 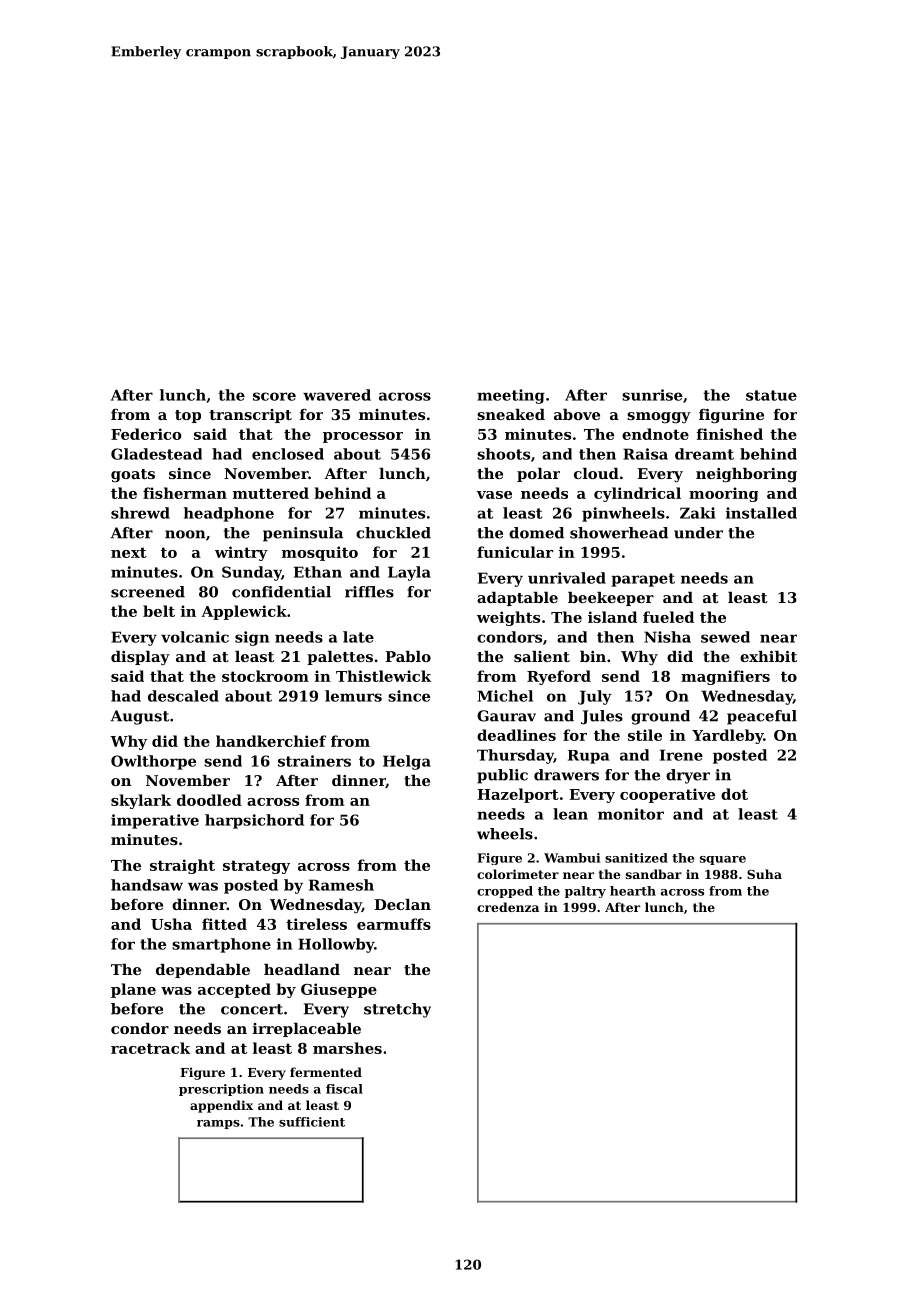 I want to click on August, so click(x=140, y=717).
